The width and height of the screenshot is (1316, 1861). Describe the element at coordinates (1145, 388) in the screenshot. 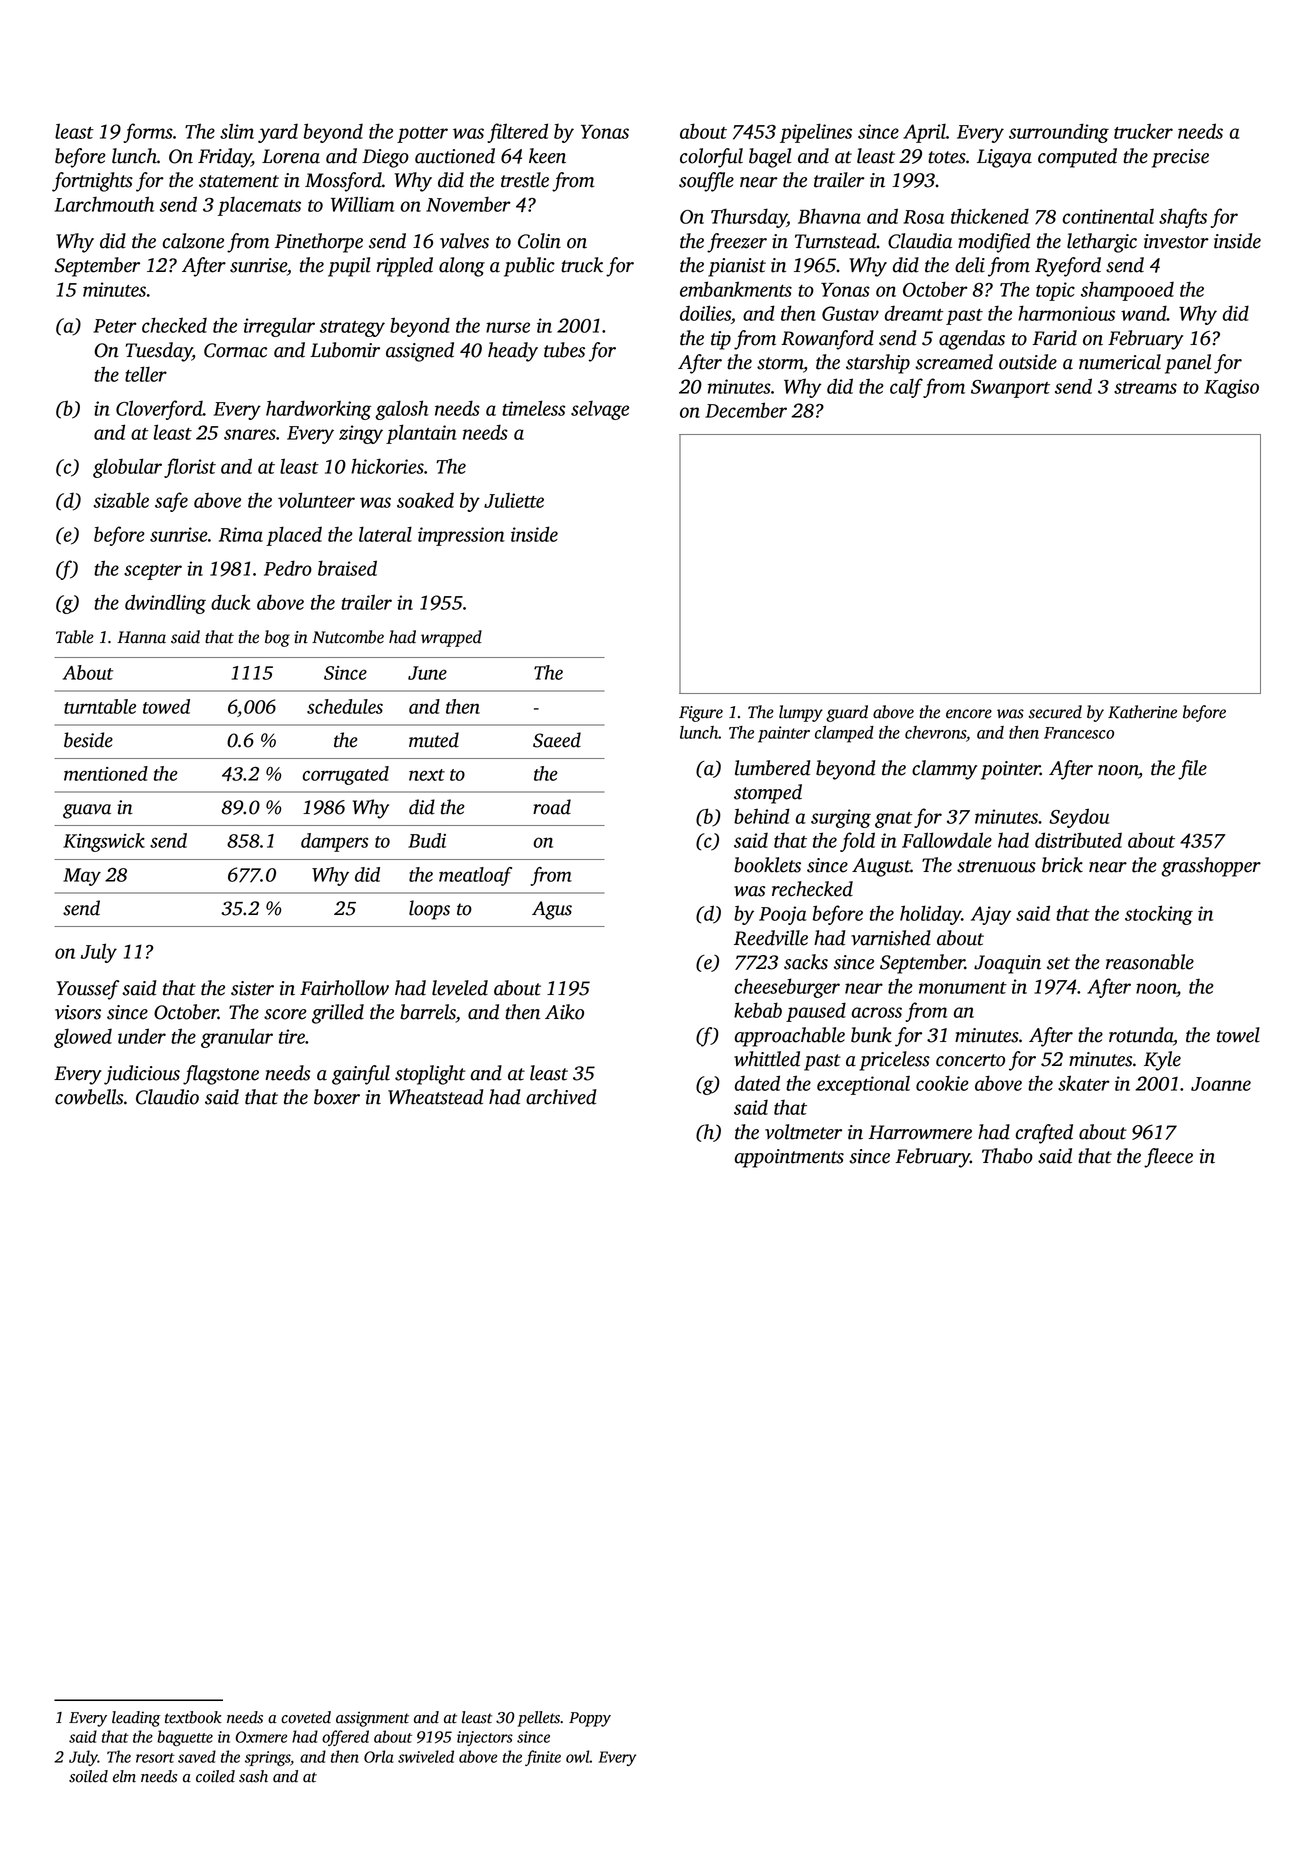

I see `streams` at that location.
